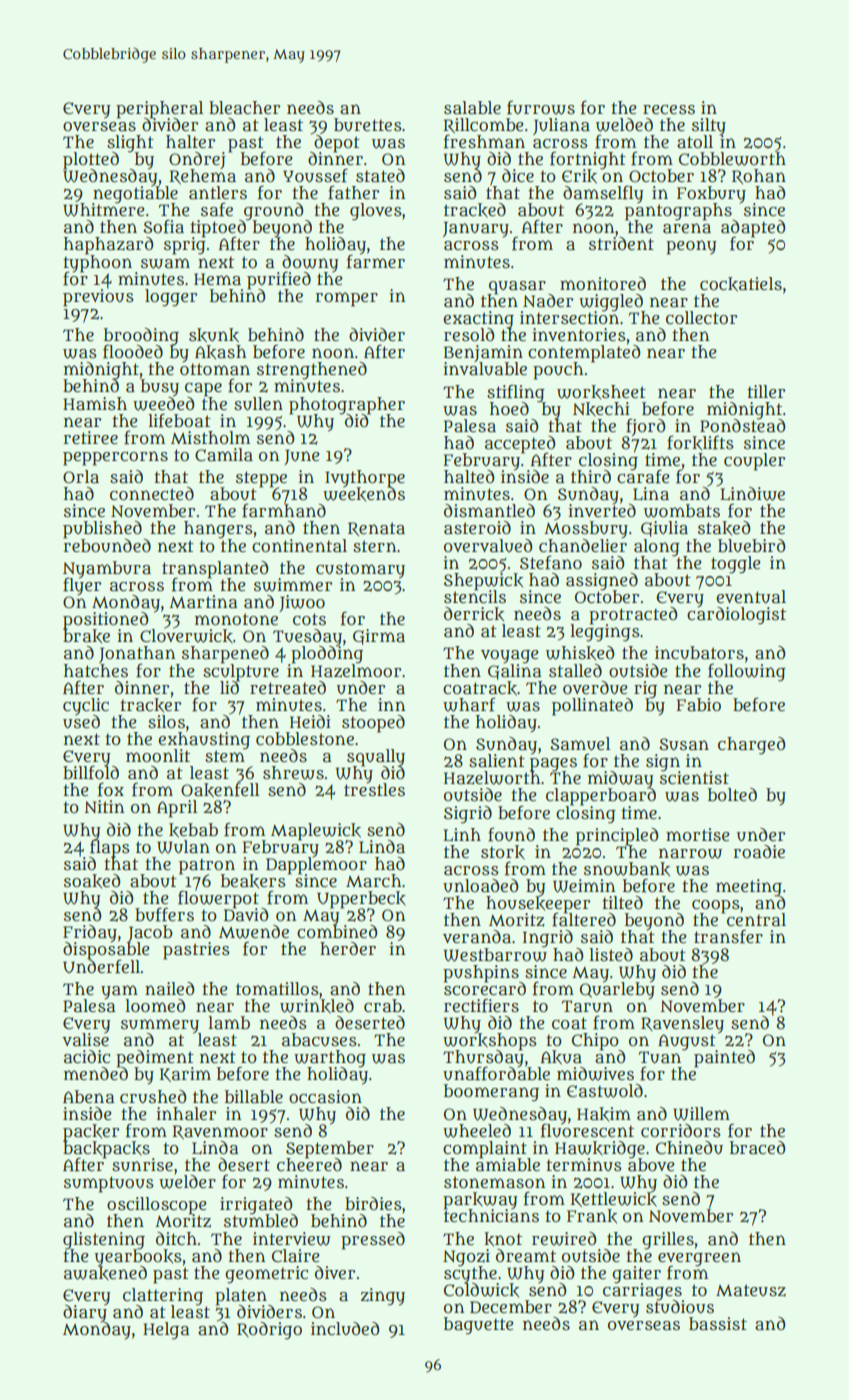  I want to click on staked, so click(724, 528).
